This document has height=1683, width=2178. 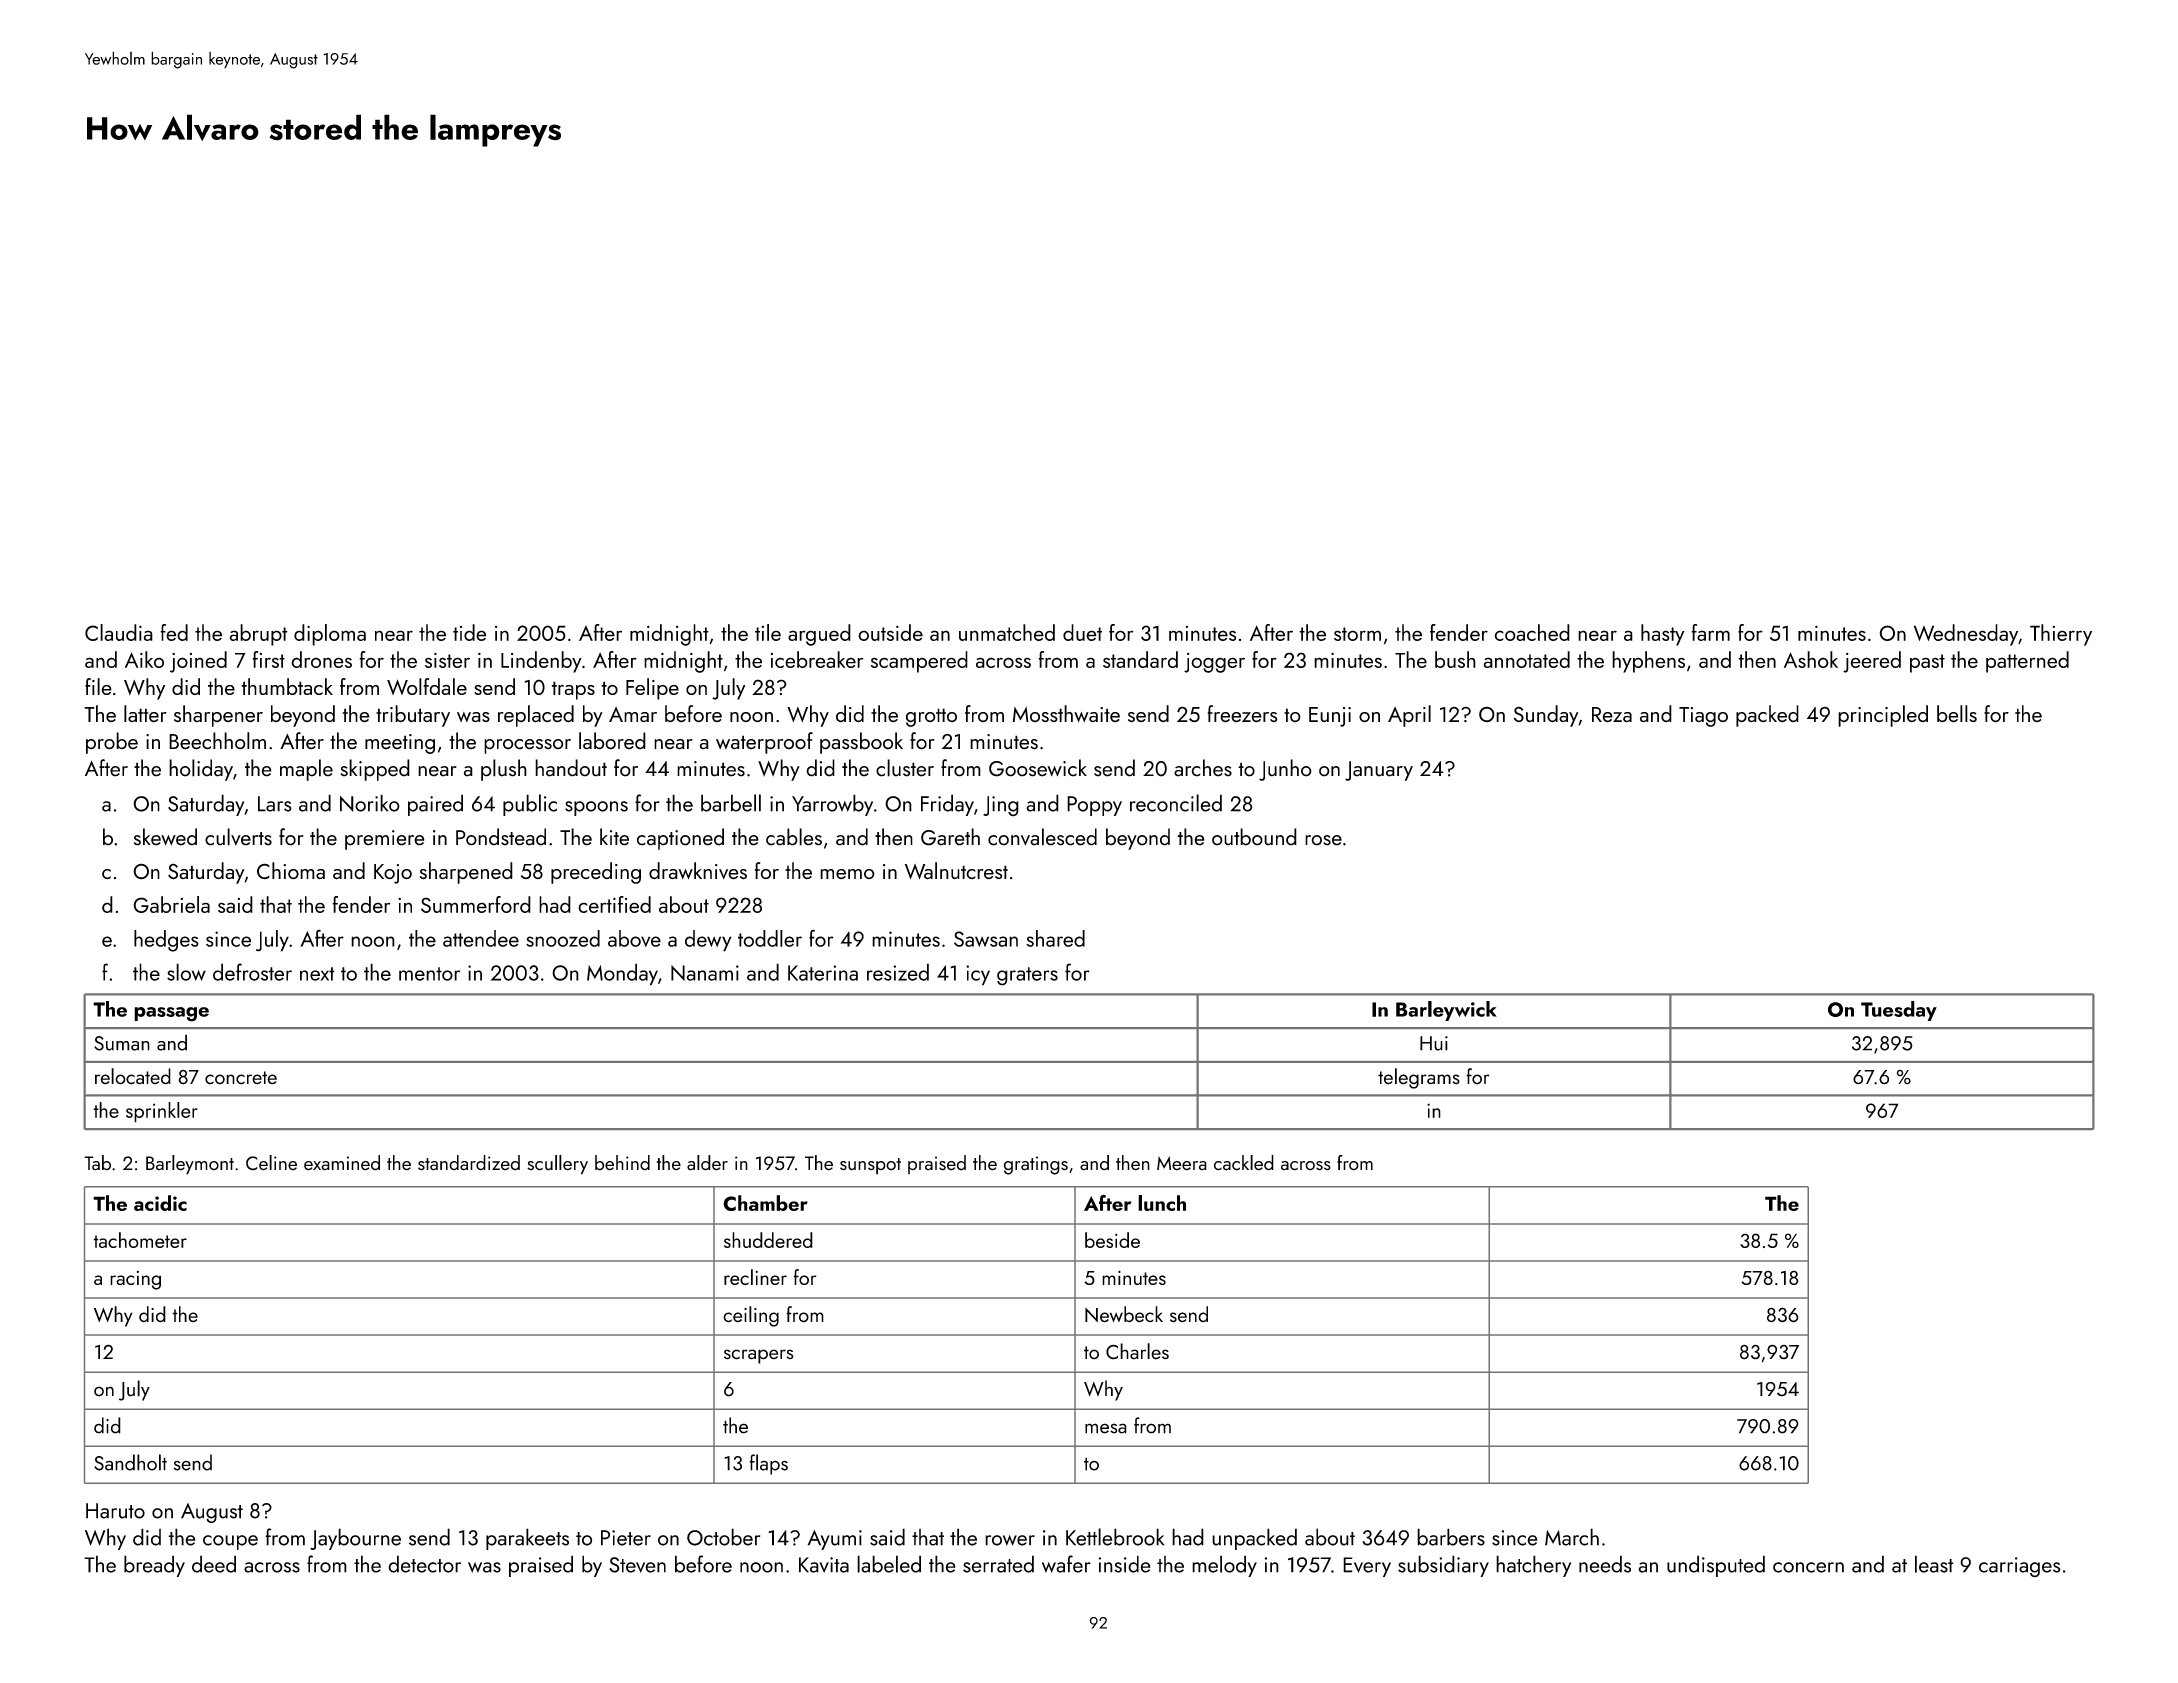 What do you see at coordinates (1162, 1203) in the document?
I see `lunch` at bounding box center [1162, 1203].
